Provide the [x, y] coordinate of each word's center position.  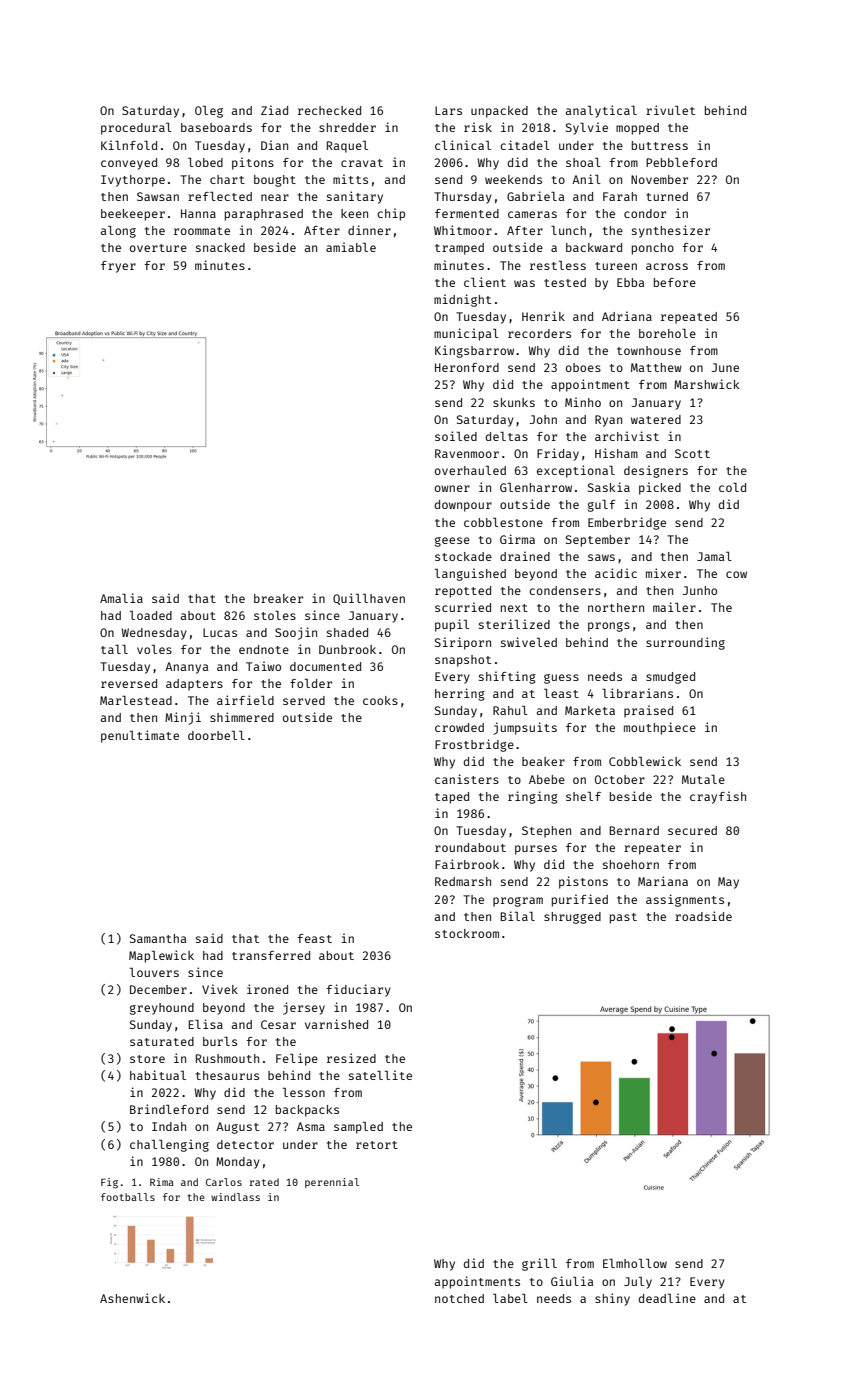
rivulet [670, 110]
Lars [448, 110]
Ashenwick [132, 1298]
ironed [267, 989]
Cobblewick [645, 761]
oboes [583, 367]
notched [459, 1298]
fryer [118, 267]
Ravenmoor [467, 453]
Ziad [274, 110]
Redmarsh [463, 881]
